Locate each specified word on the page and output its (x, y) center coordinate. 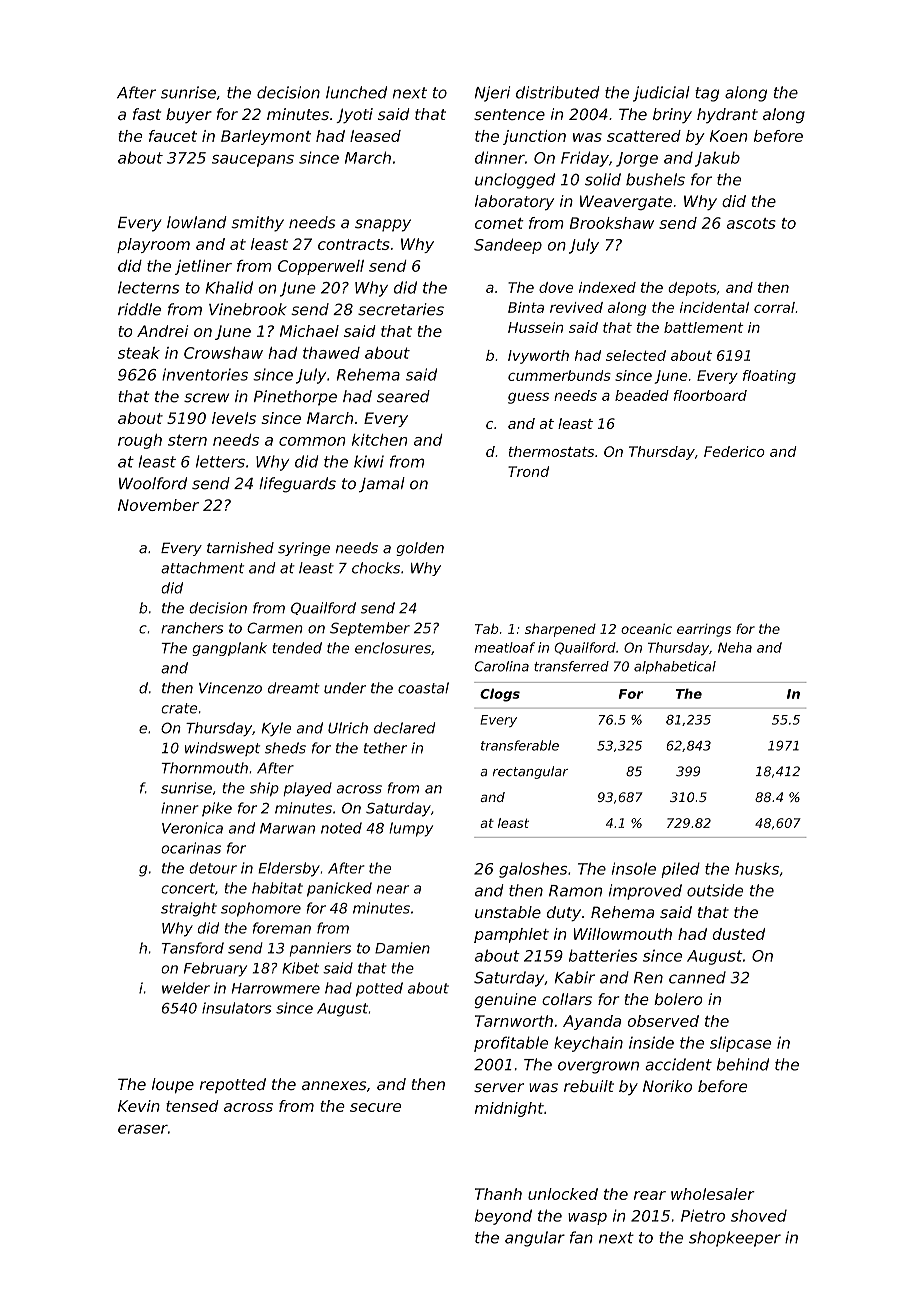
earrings (704, 630)
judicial (661, 94)
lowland (196, 222)
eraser (143, 1129)
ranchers (192, 628)
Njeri (492, 94)
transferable (520, 745)
